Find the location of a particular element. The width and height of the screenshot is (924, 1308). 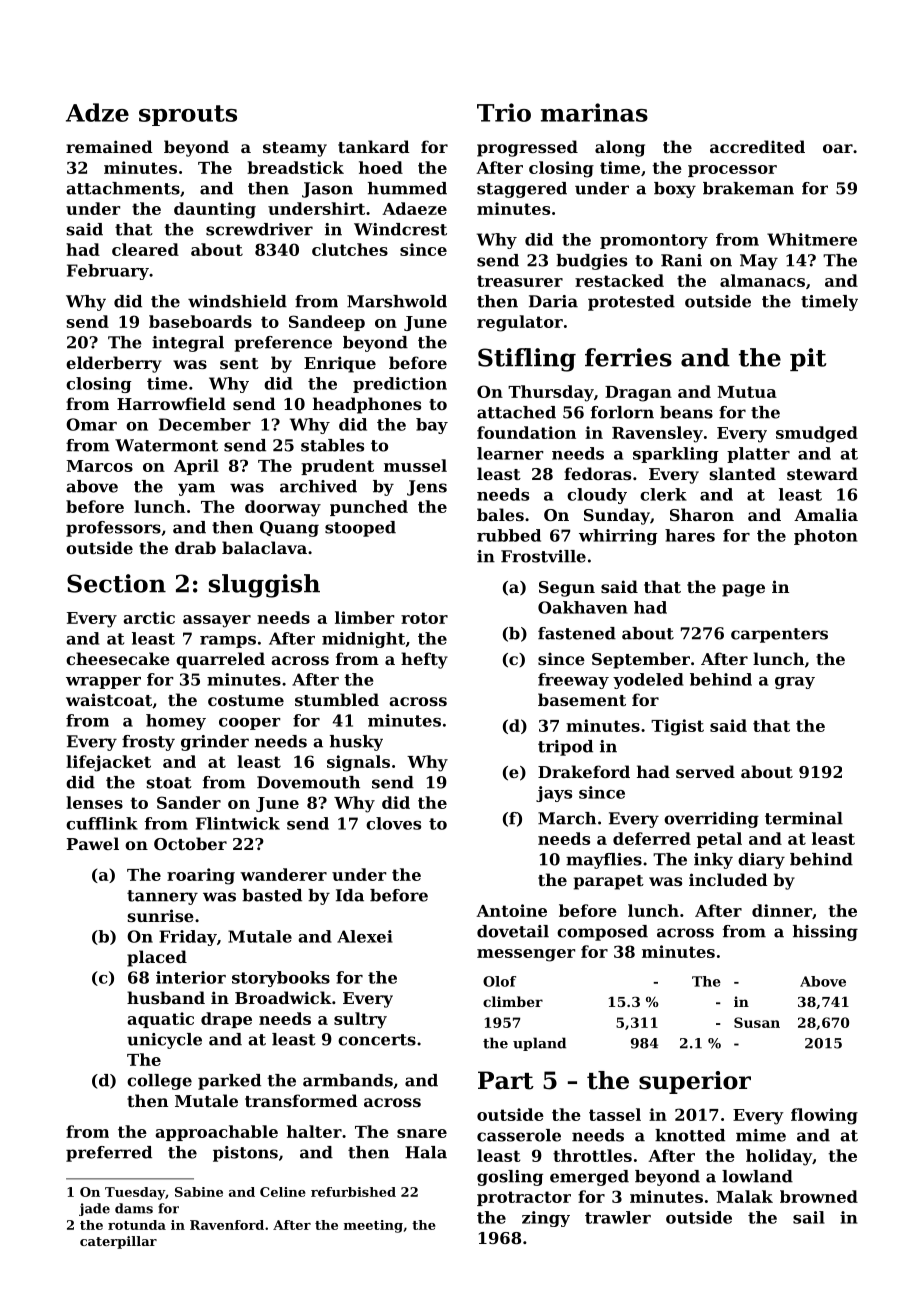

Trio is located at coordinates (504, 112).
